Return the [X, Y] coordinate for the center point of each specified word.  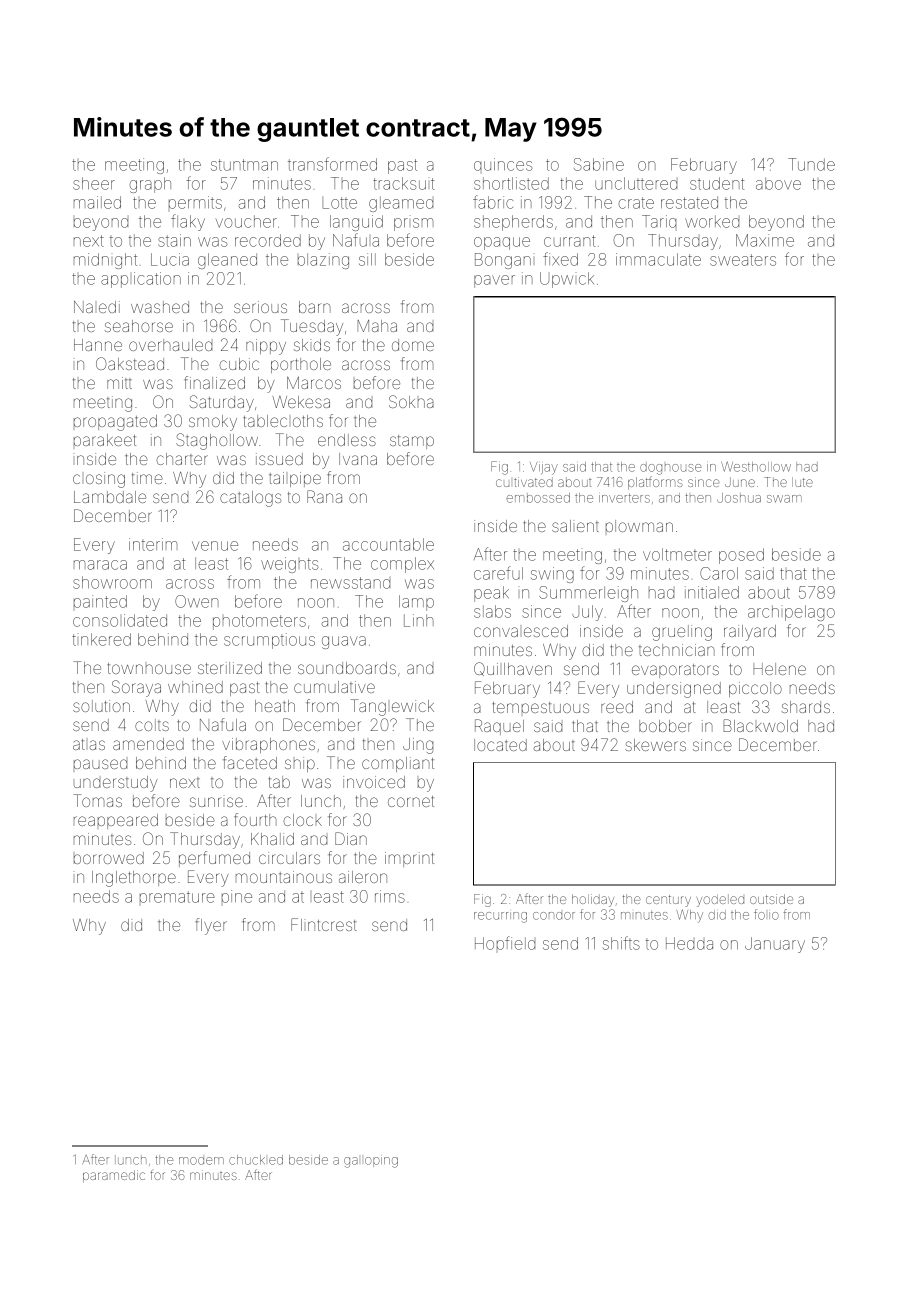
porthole [301, 365]
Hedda [689, 943]
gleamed [401, 204]
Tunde [811, 164]
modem [201, 1161]
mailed [97, 202]
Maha [377, 326]
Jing [418, 746]
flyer [211, 926]
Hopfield [505, 943]
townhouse [149, 668]
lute [802, 482]
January [775, 945]
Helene [779, 669]
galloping [371, 1162]
